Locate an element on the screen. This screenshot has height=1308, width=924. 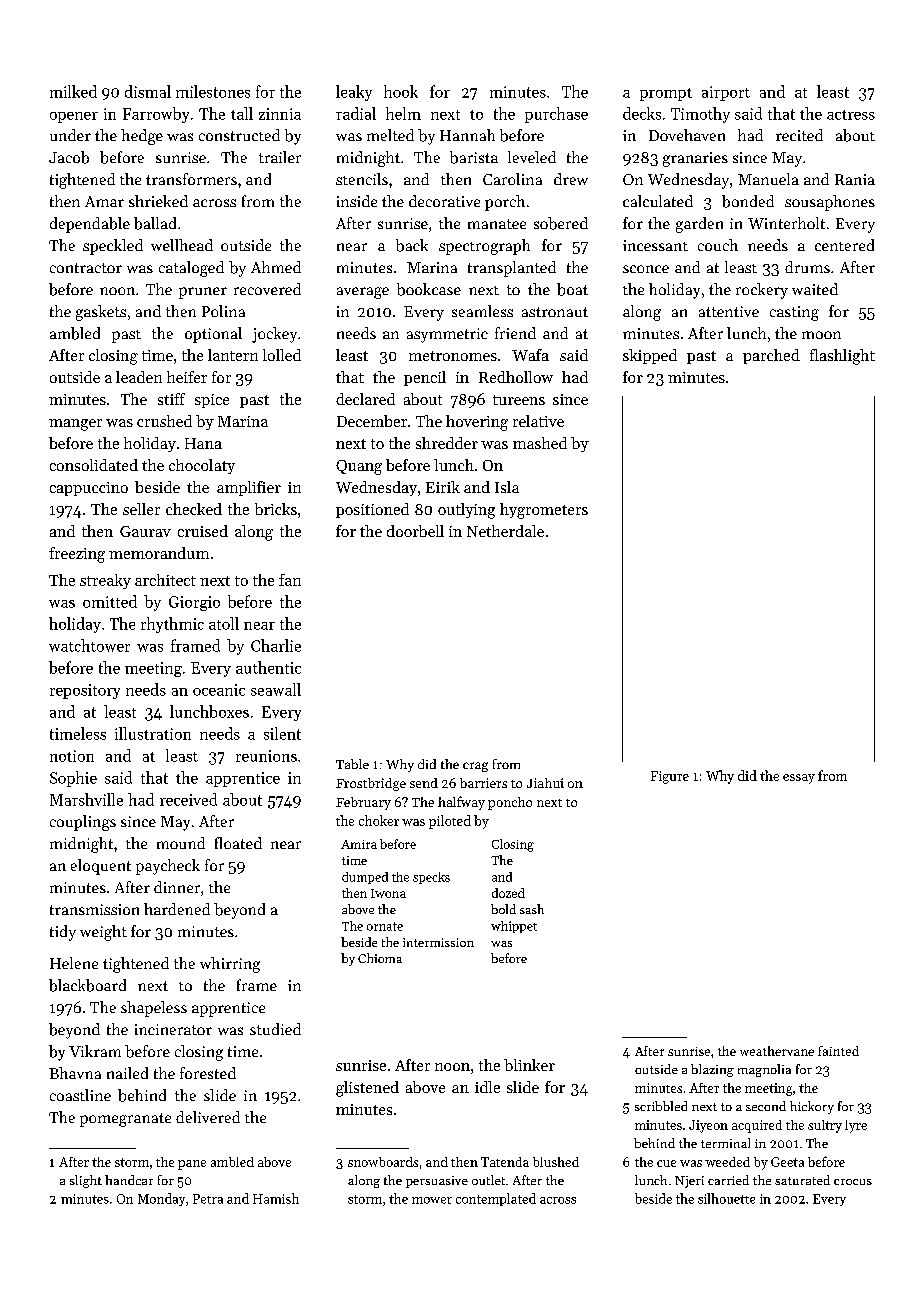
Monday is located at coordinates (161, 1199).
